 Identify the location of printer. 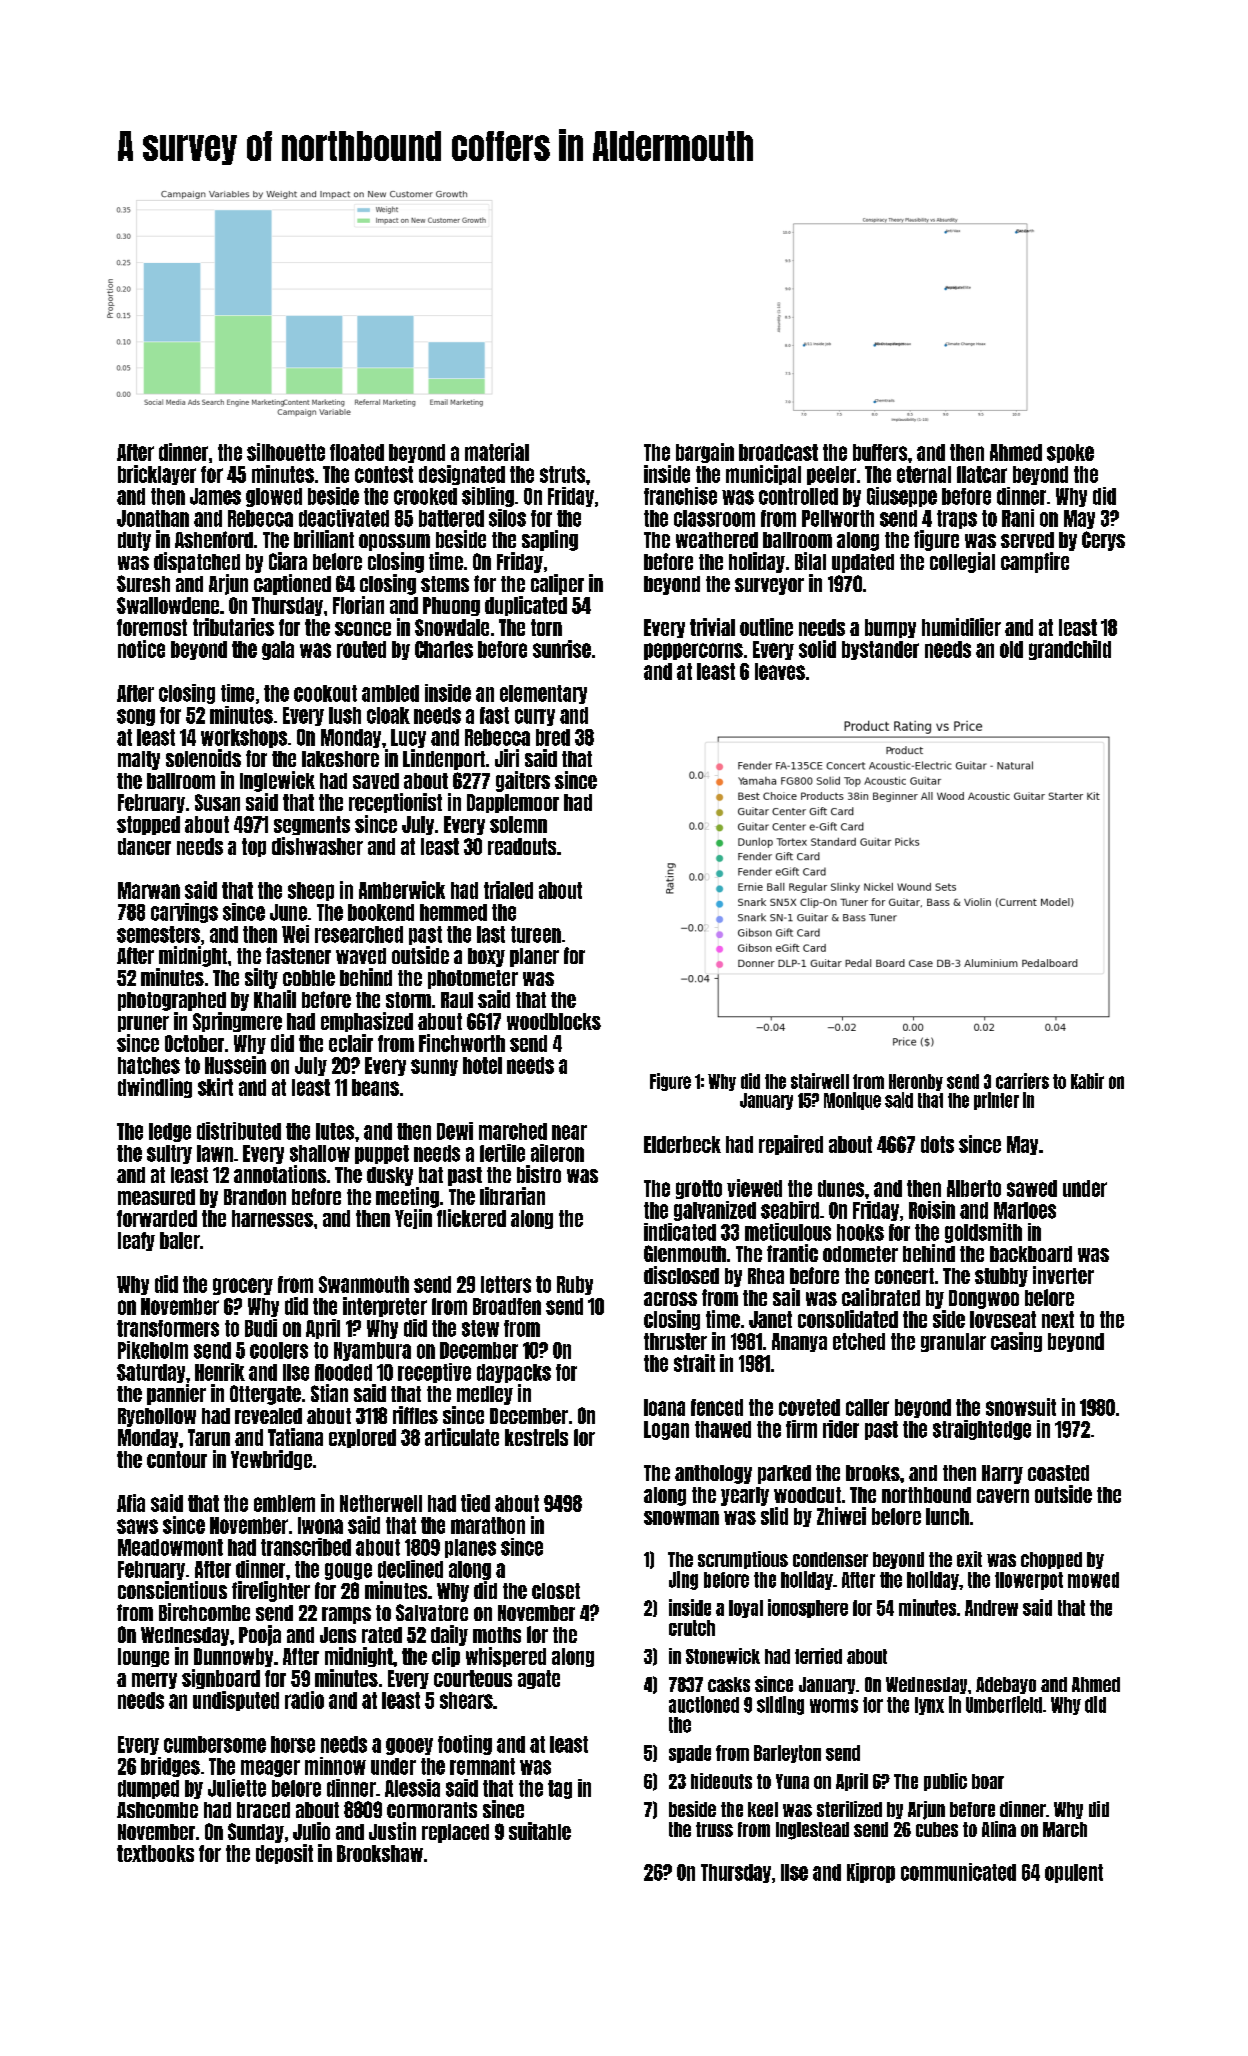
(996, 1101).
